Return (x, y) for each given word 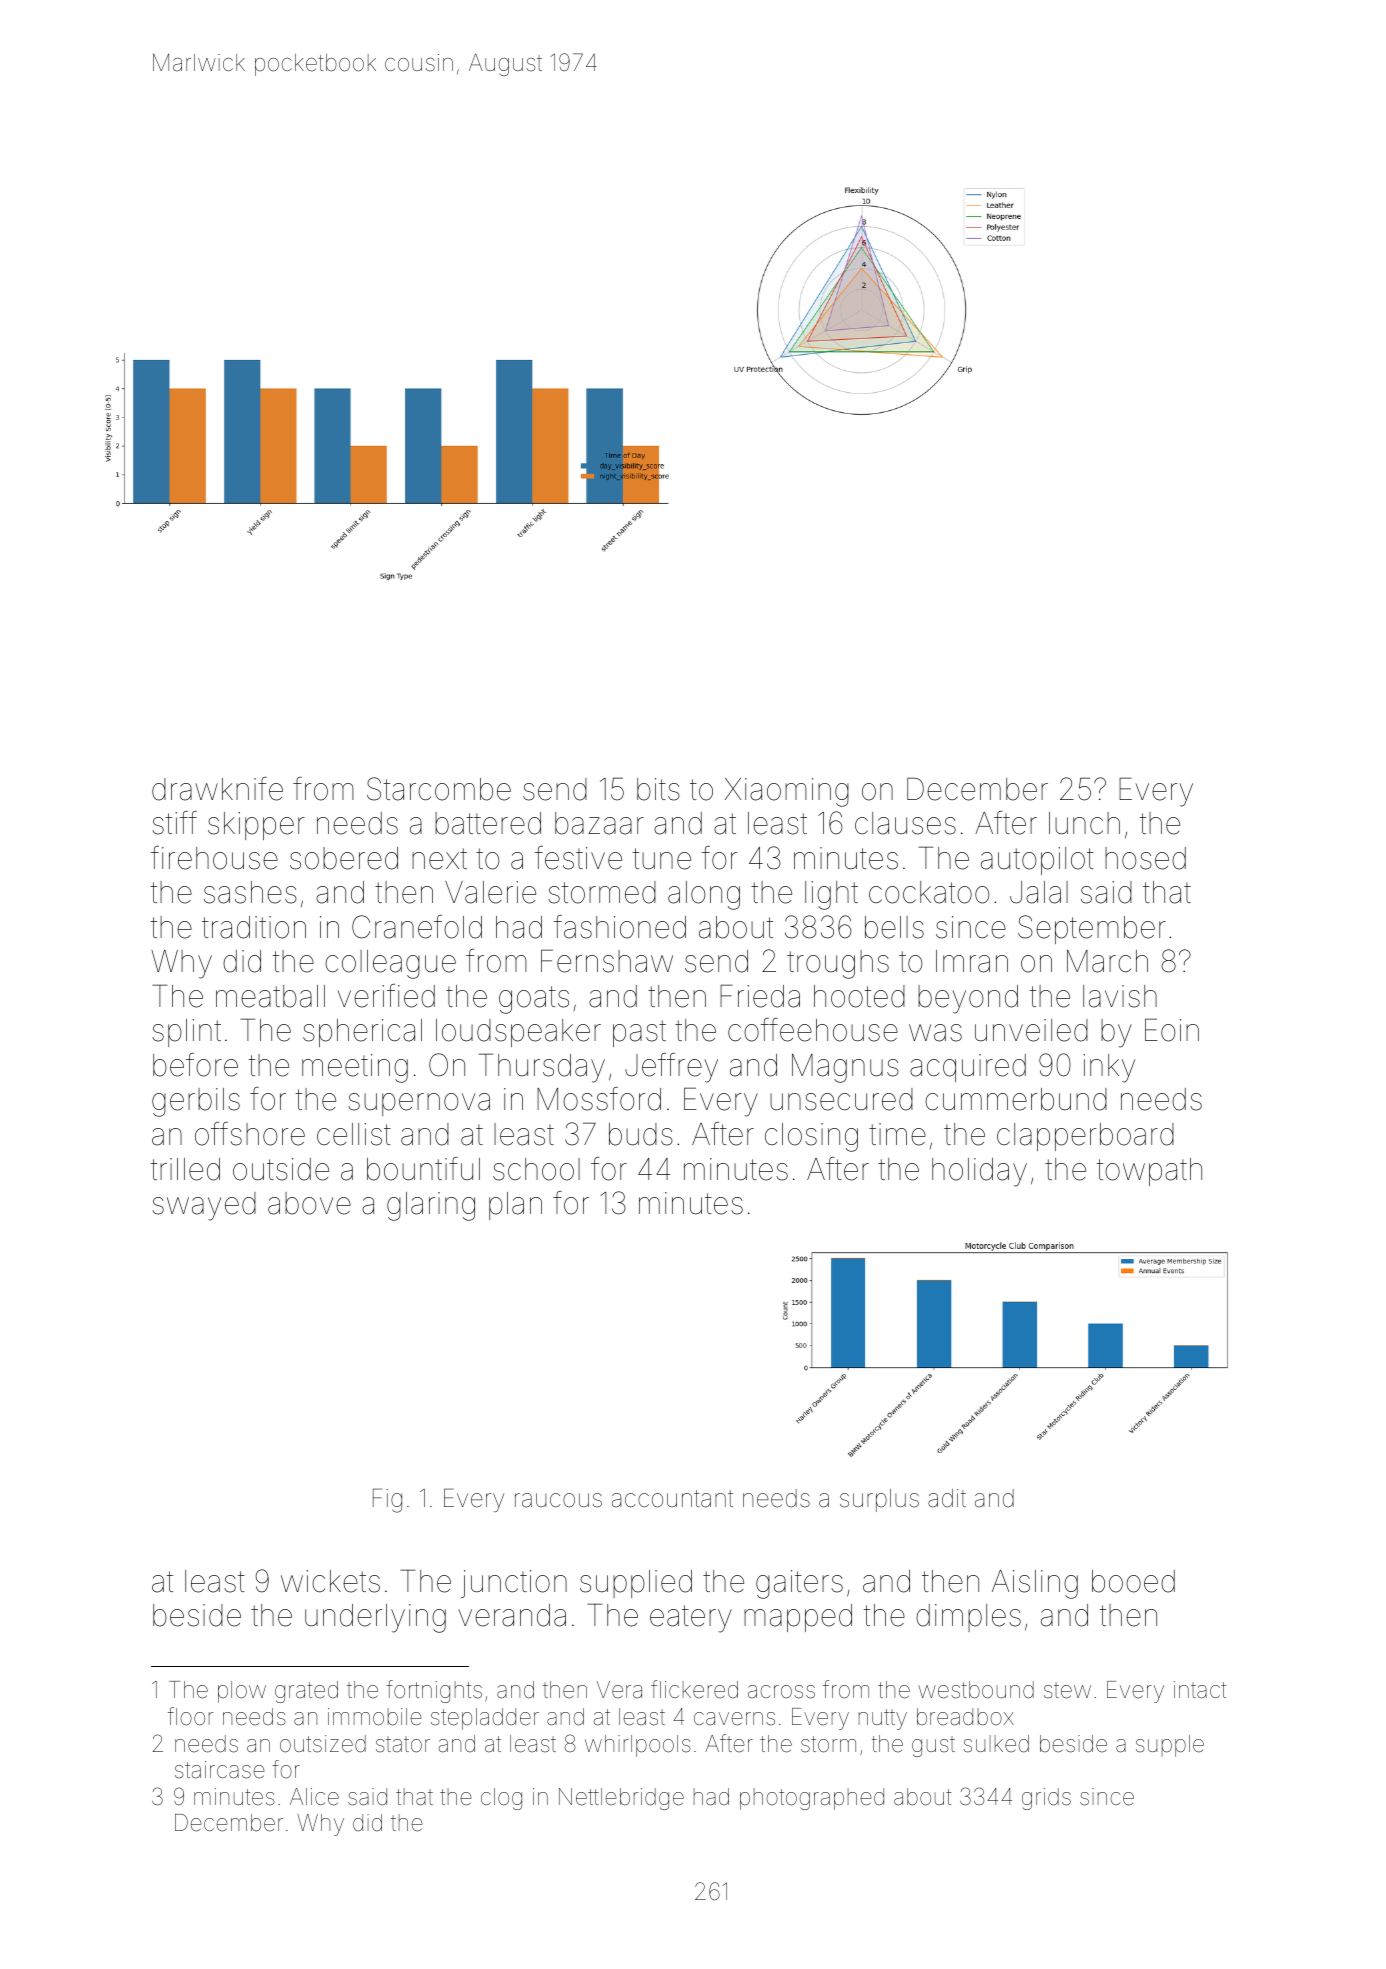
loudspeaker (518, 1033)
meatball (270, 996)
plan (515, 1206)
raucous (558, 1500)
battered (488, 823)
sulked (996, 1744)
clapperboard (1085, 1137)
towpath (1149, 1172)
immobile (375, 1717)
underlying (375, 1618)
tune (662, 859)
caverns (734, 1719)
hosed (1145, 858)
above (309, 1203)
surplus (879, 1500)
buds (641, 1134)
